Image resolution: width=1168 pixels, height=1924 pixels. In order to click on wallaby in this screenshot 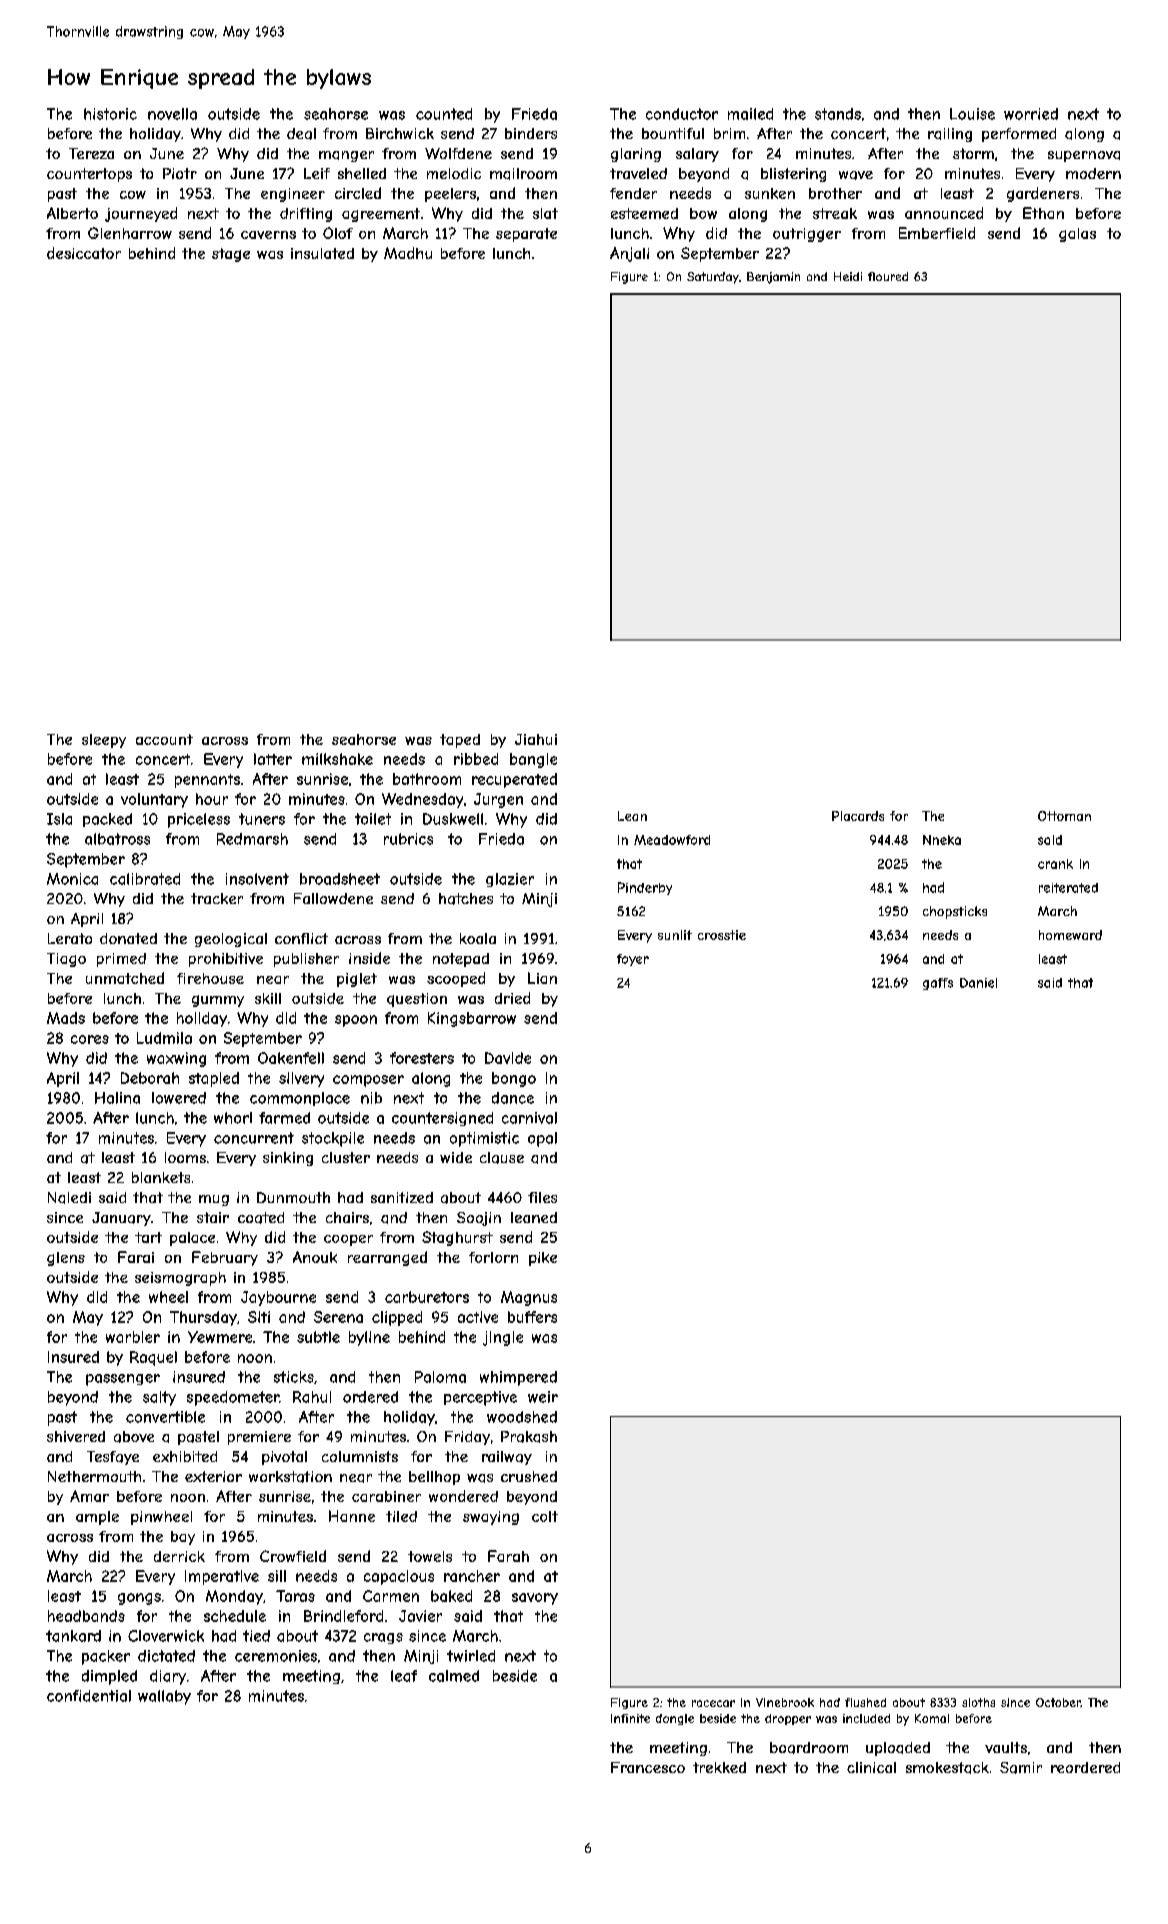, I will do `click(164, 1697)`.
